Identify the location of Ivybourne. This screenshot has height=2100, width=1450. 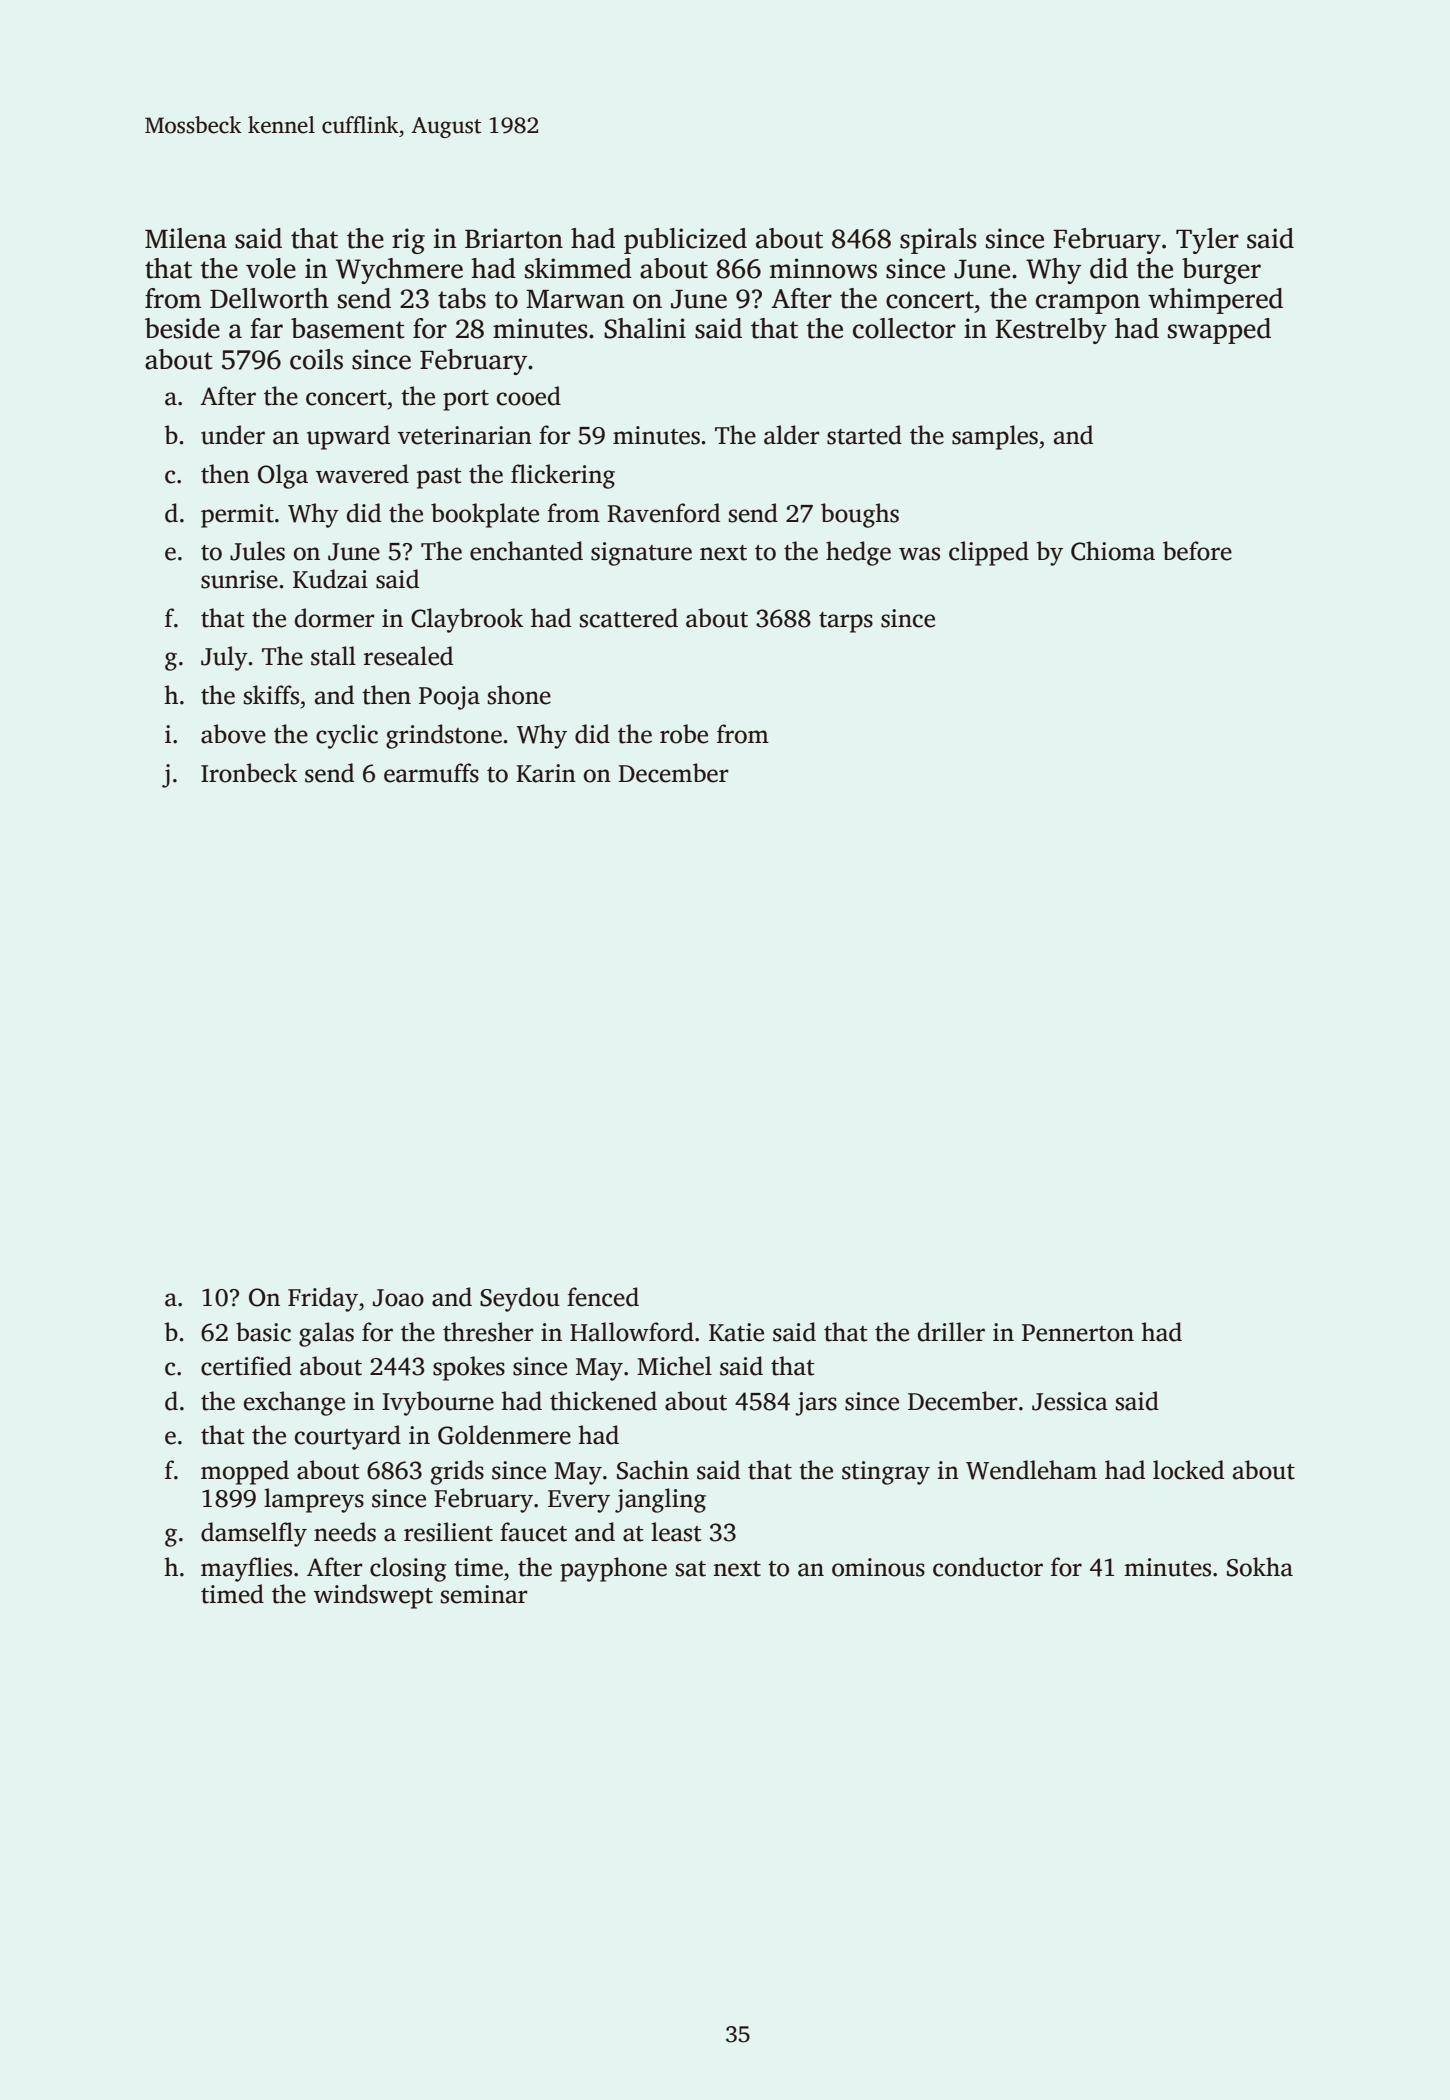
(438, 1403).
